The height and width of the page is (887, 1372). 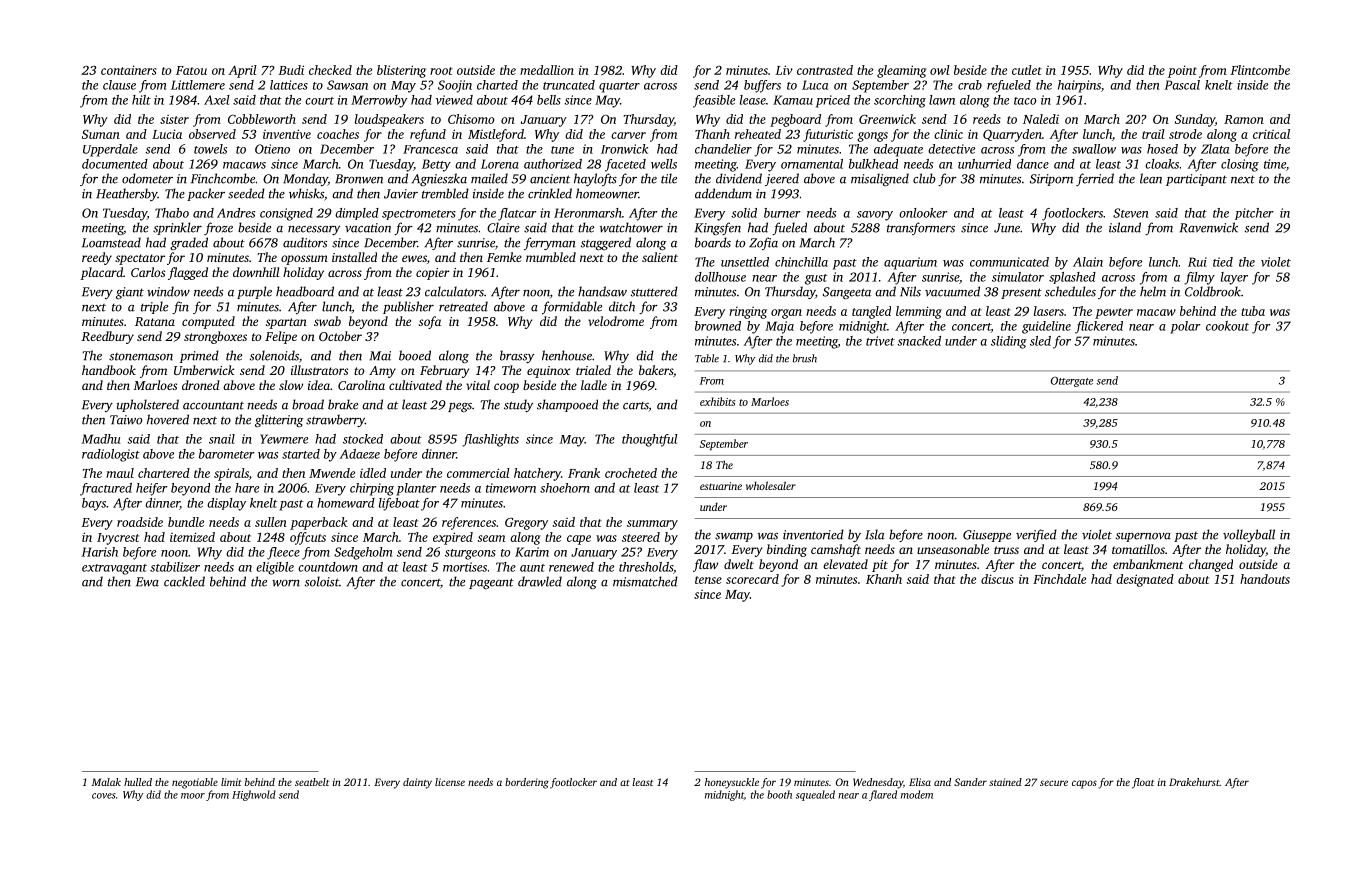 I want to click on bays, so click(x=94, y=504).
